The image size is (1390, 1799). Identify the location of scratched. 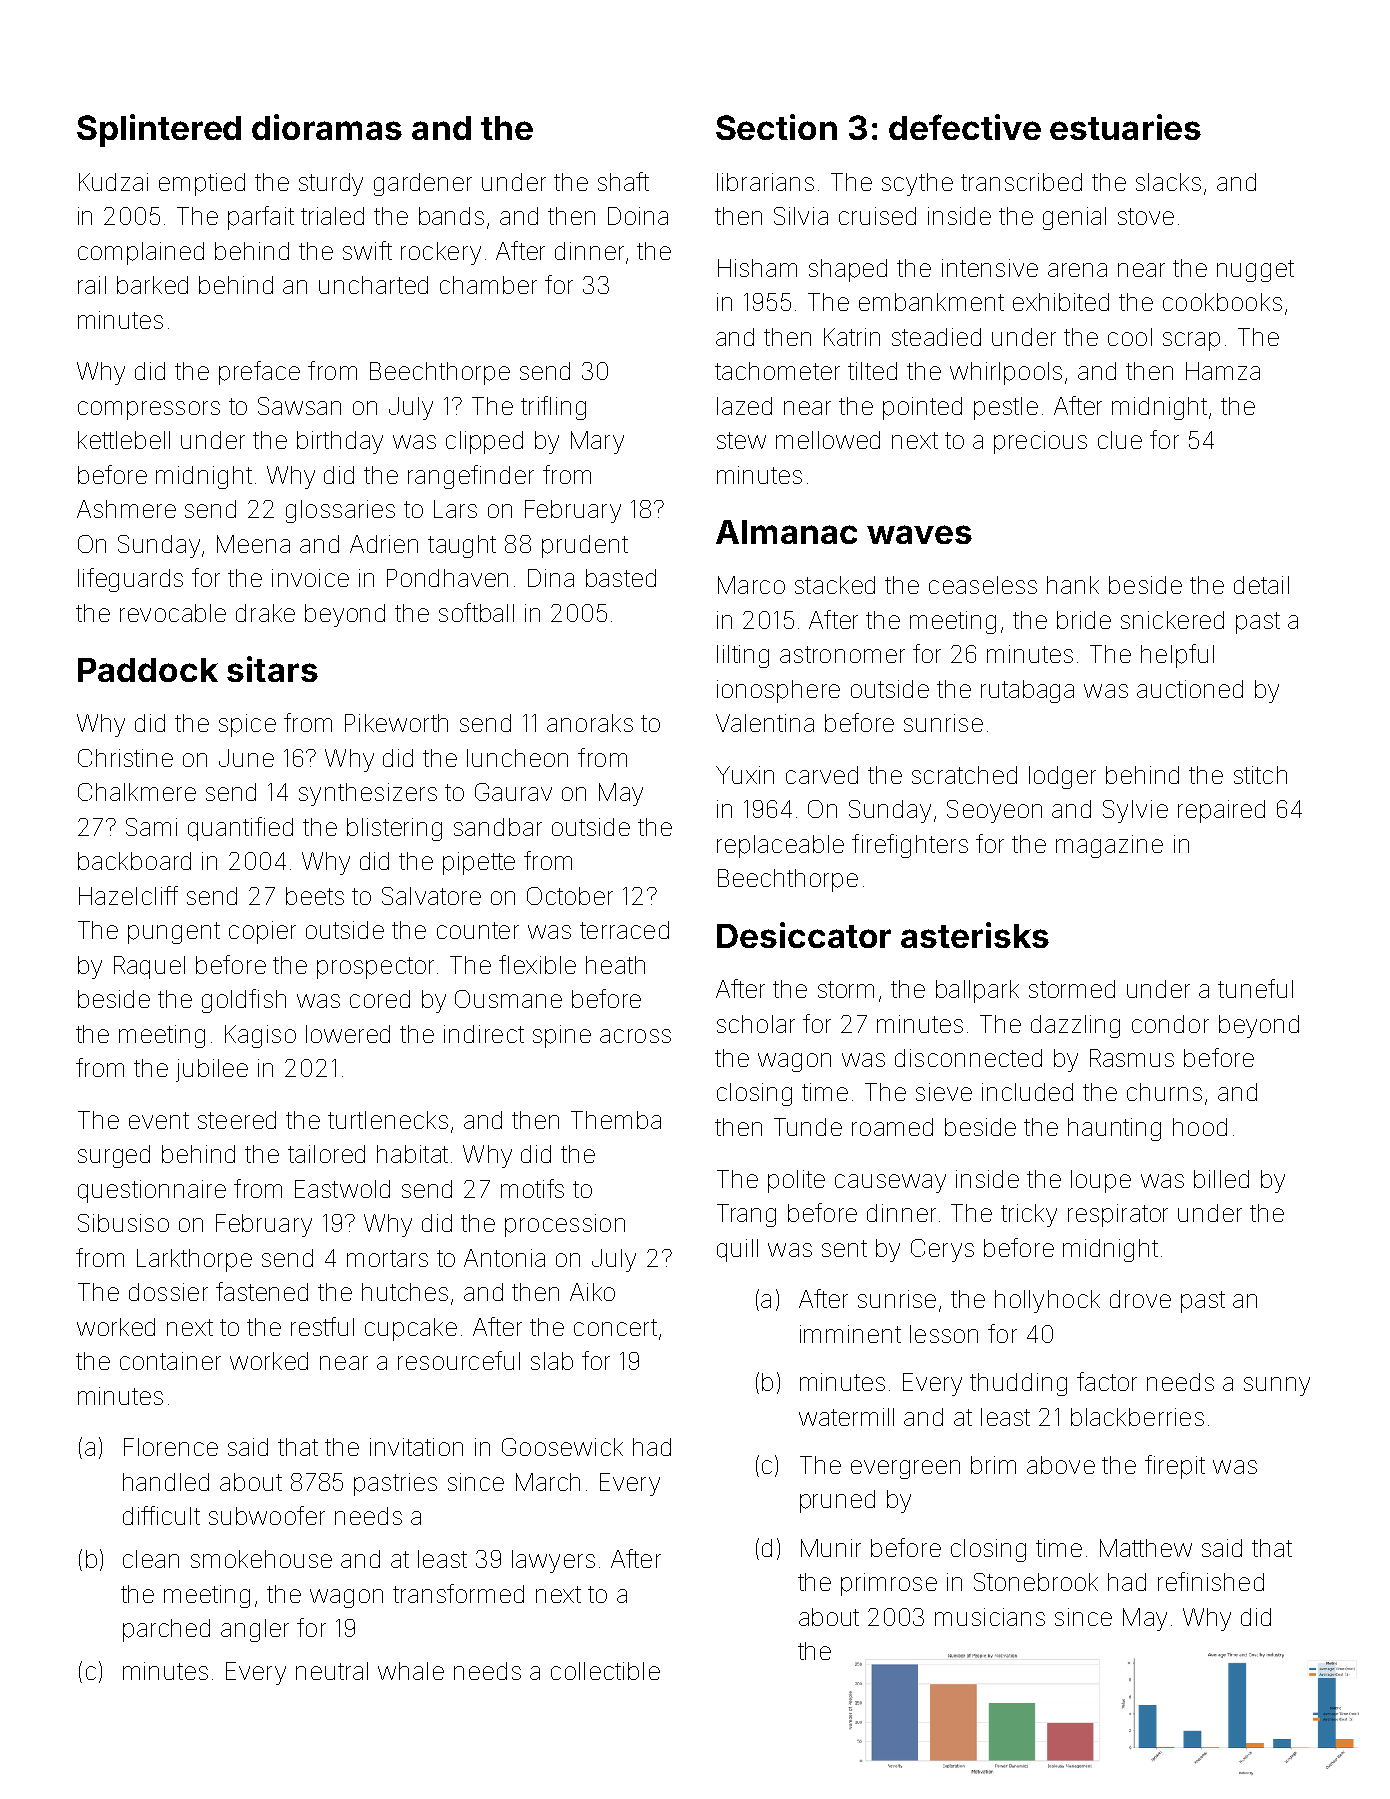
(964, 775).
